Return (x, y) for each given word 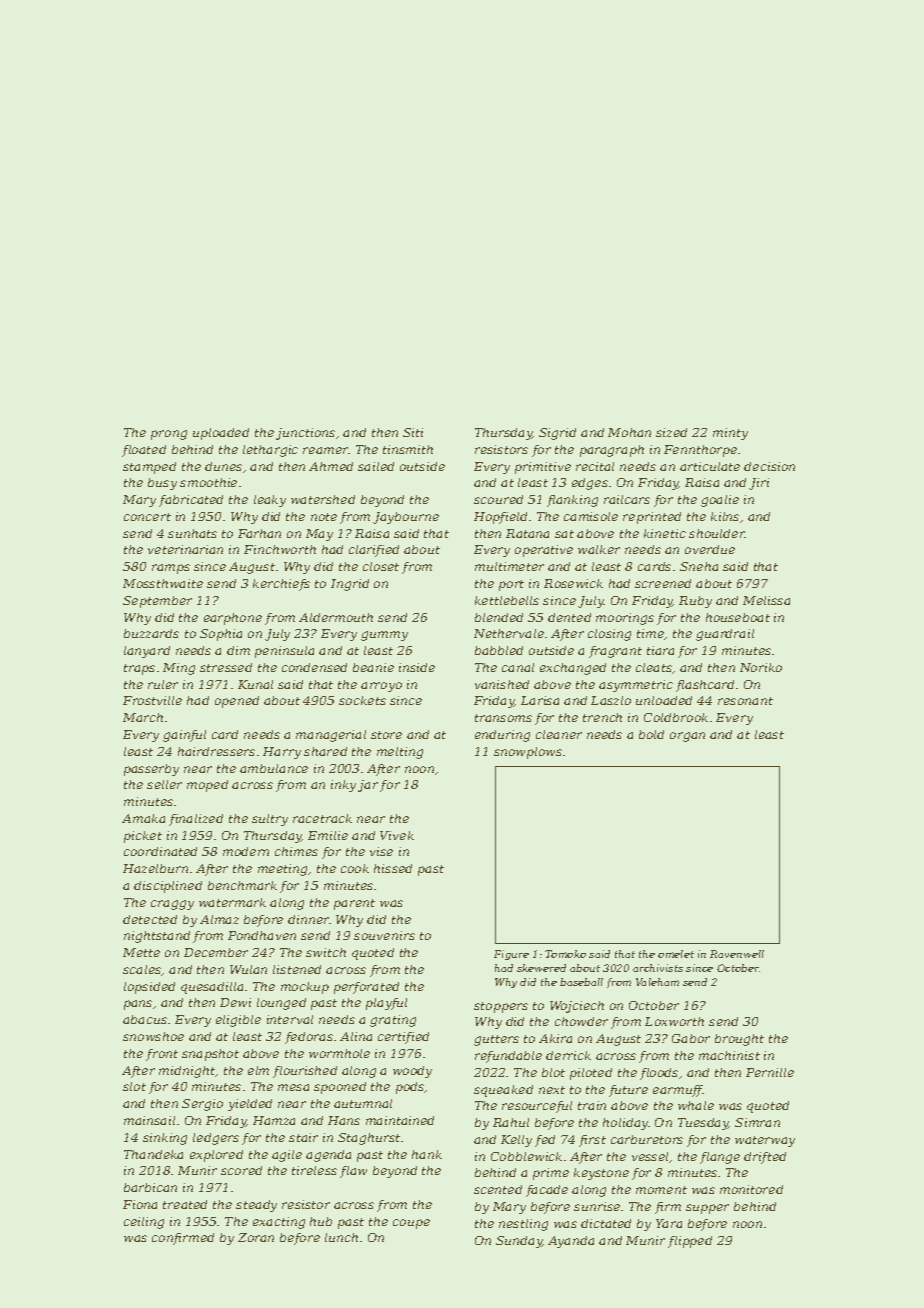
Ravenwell (737, 954)
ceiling (144, 1223)
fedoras (309, 1038)
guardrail (725, 635)
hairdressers (216, 751)
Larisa (540, 700)
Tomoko (565, 954)
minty (730, 434)
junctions (305, 434)
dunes (223, 466)
